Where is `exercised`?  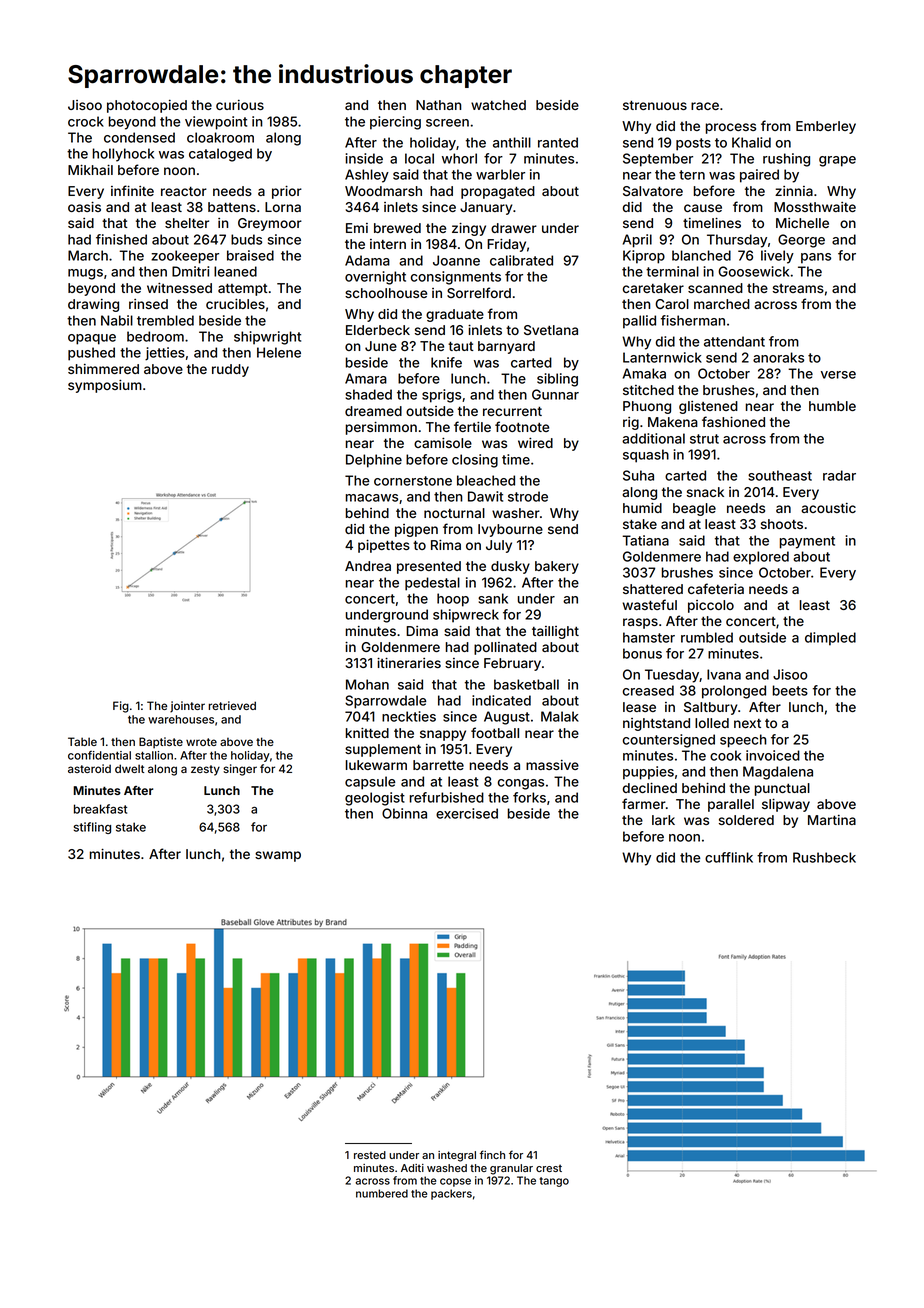 exercised is located at coordinates (467, 813).
